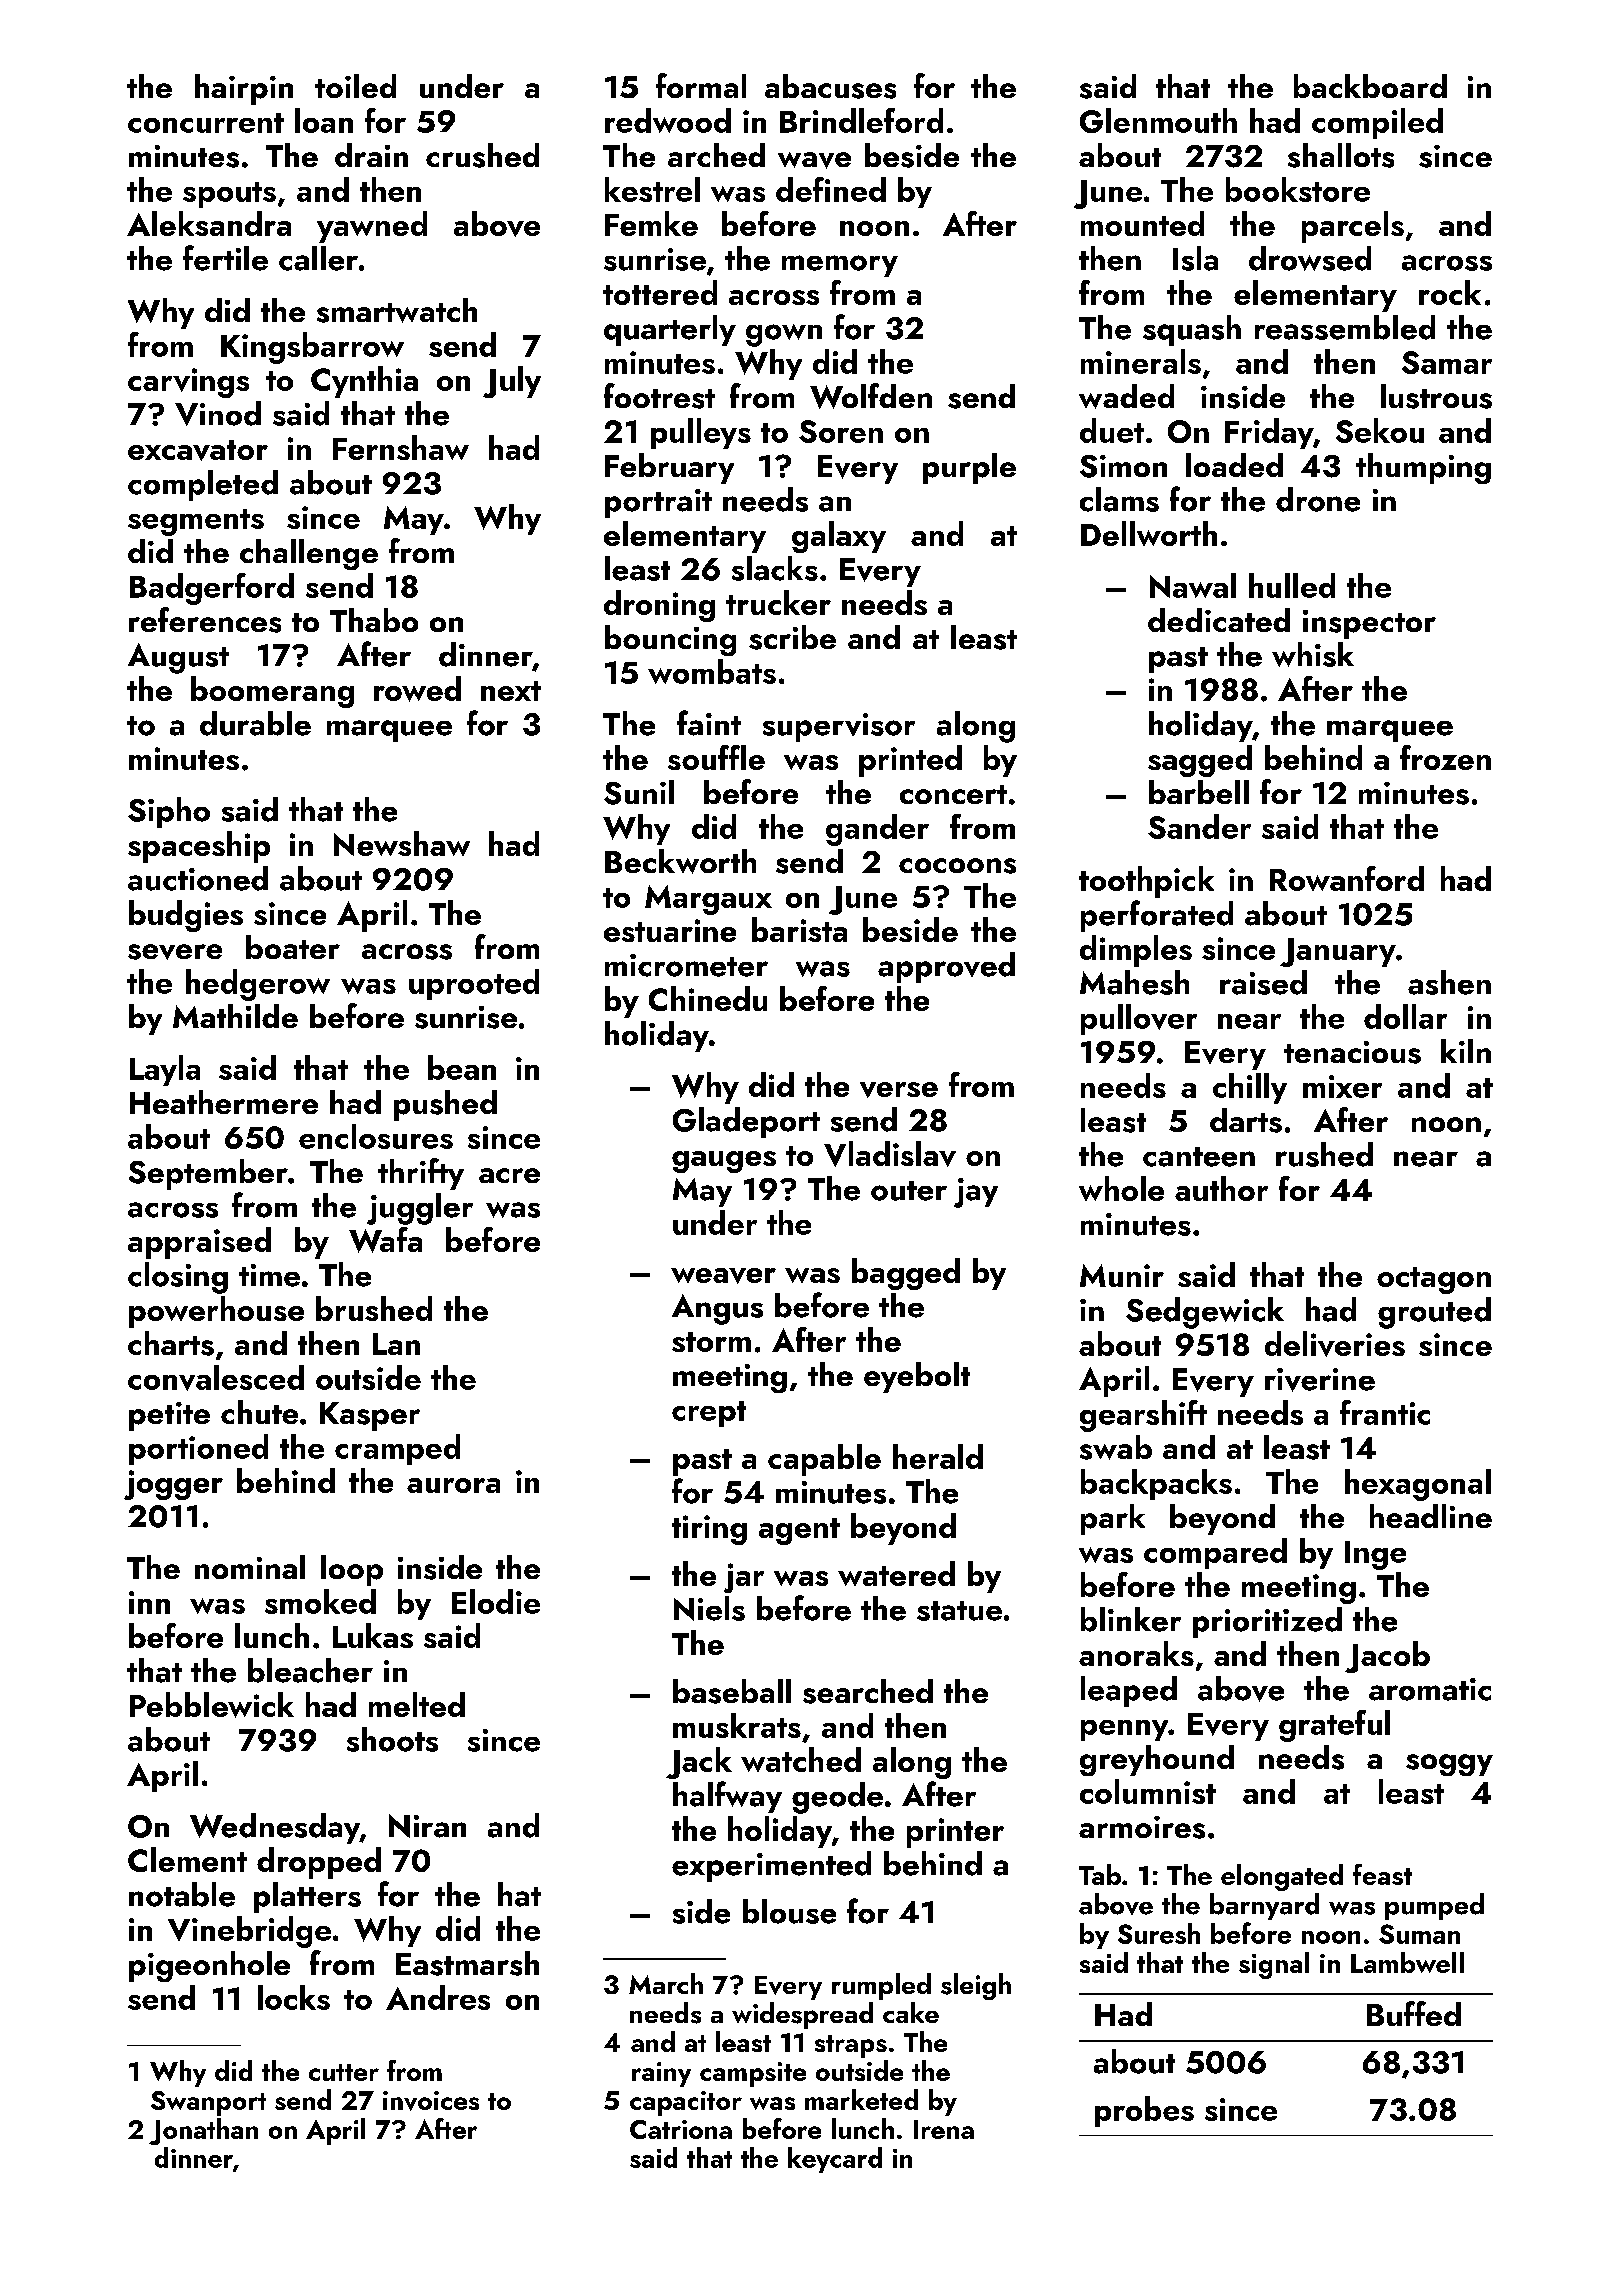 This screenshot has width=1620, height=2292. I want to click on rowed, so click(417, 689).
